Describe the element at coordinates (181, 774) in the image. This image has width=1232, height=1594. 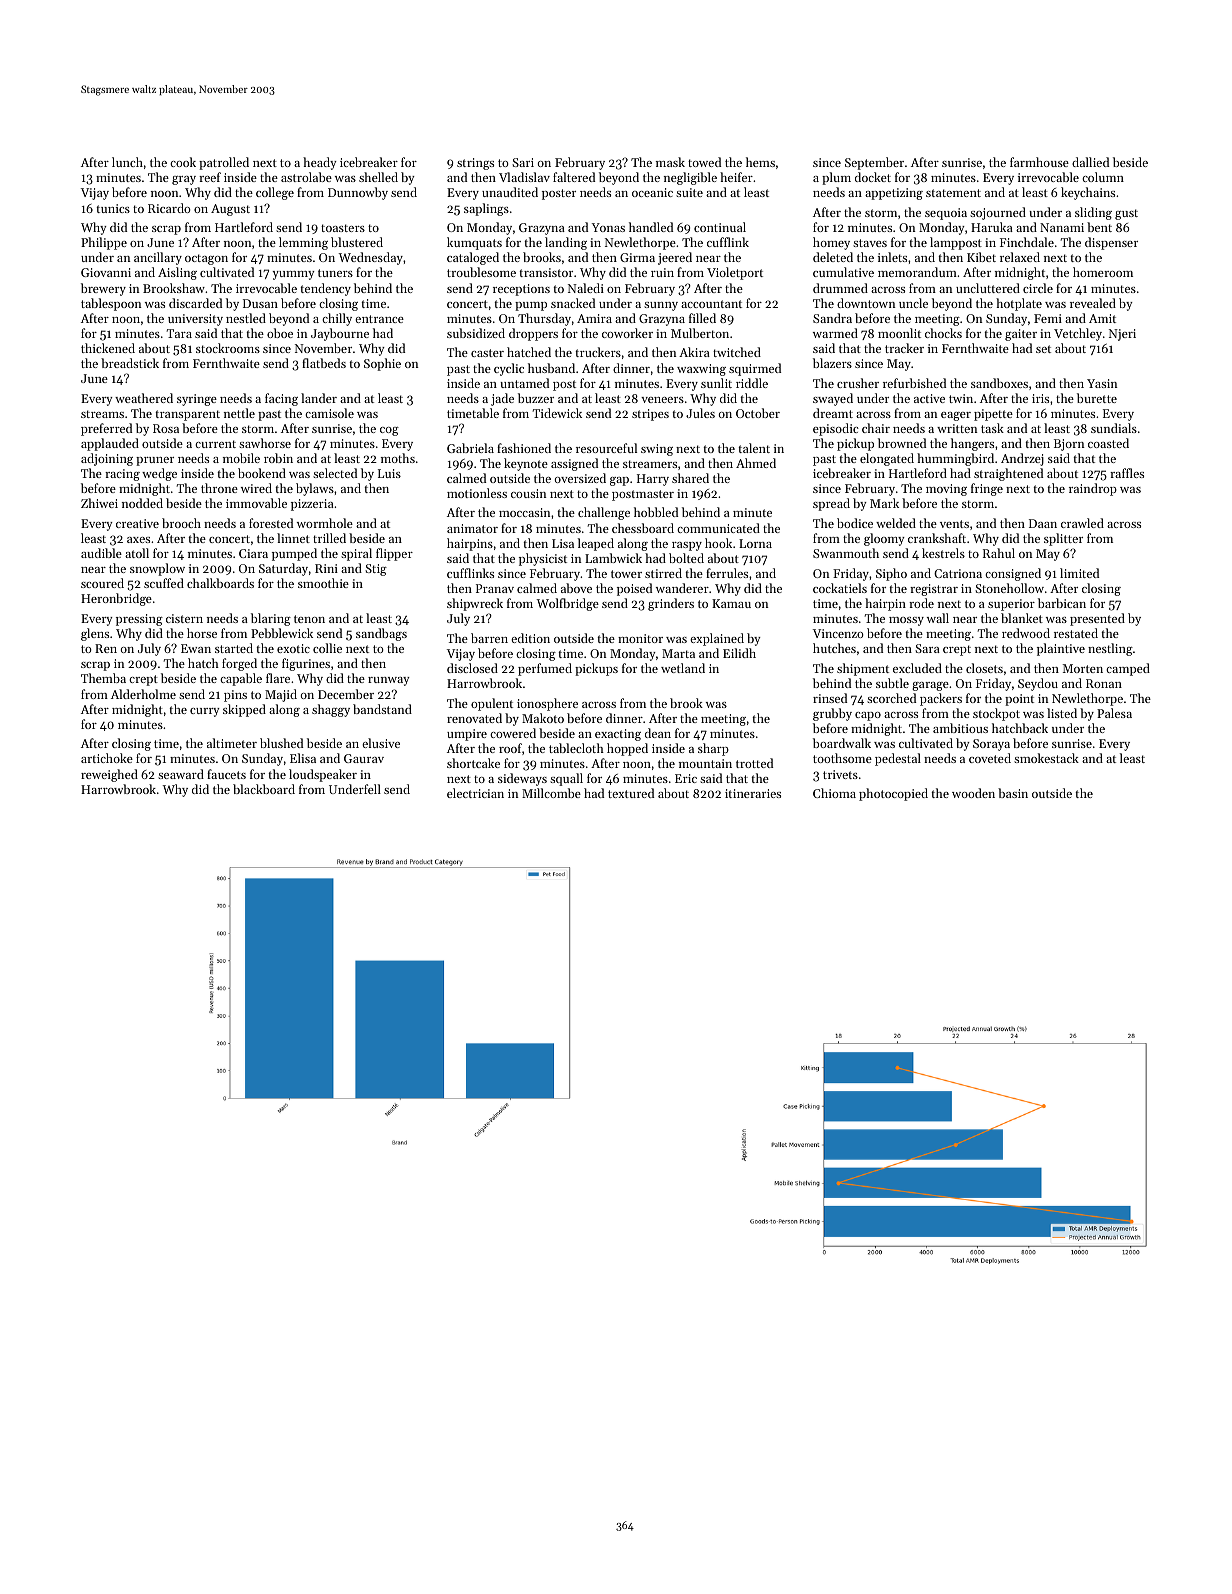
I see `seaward` at that location.
